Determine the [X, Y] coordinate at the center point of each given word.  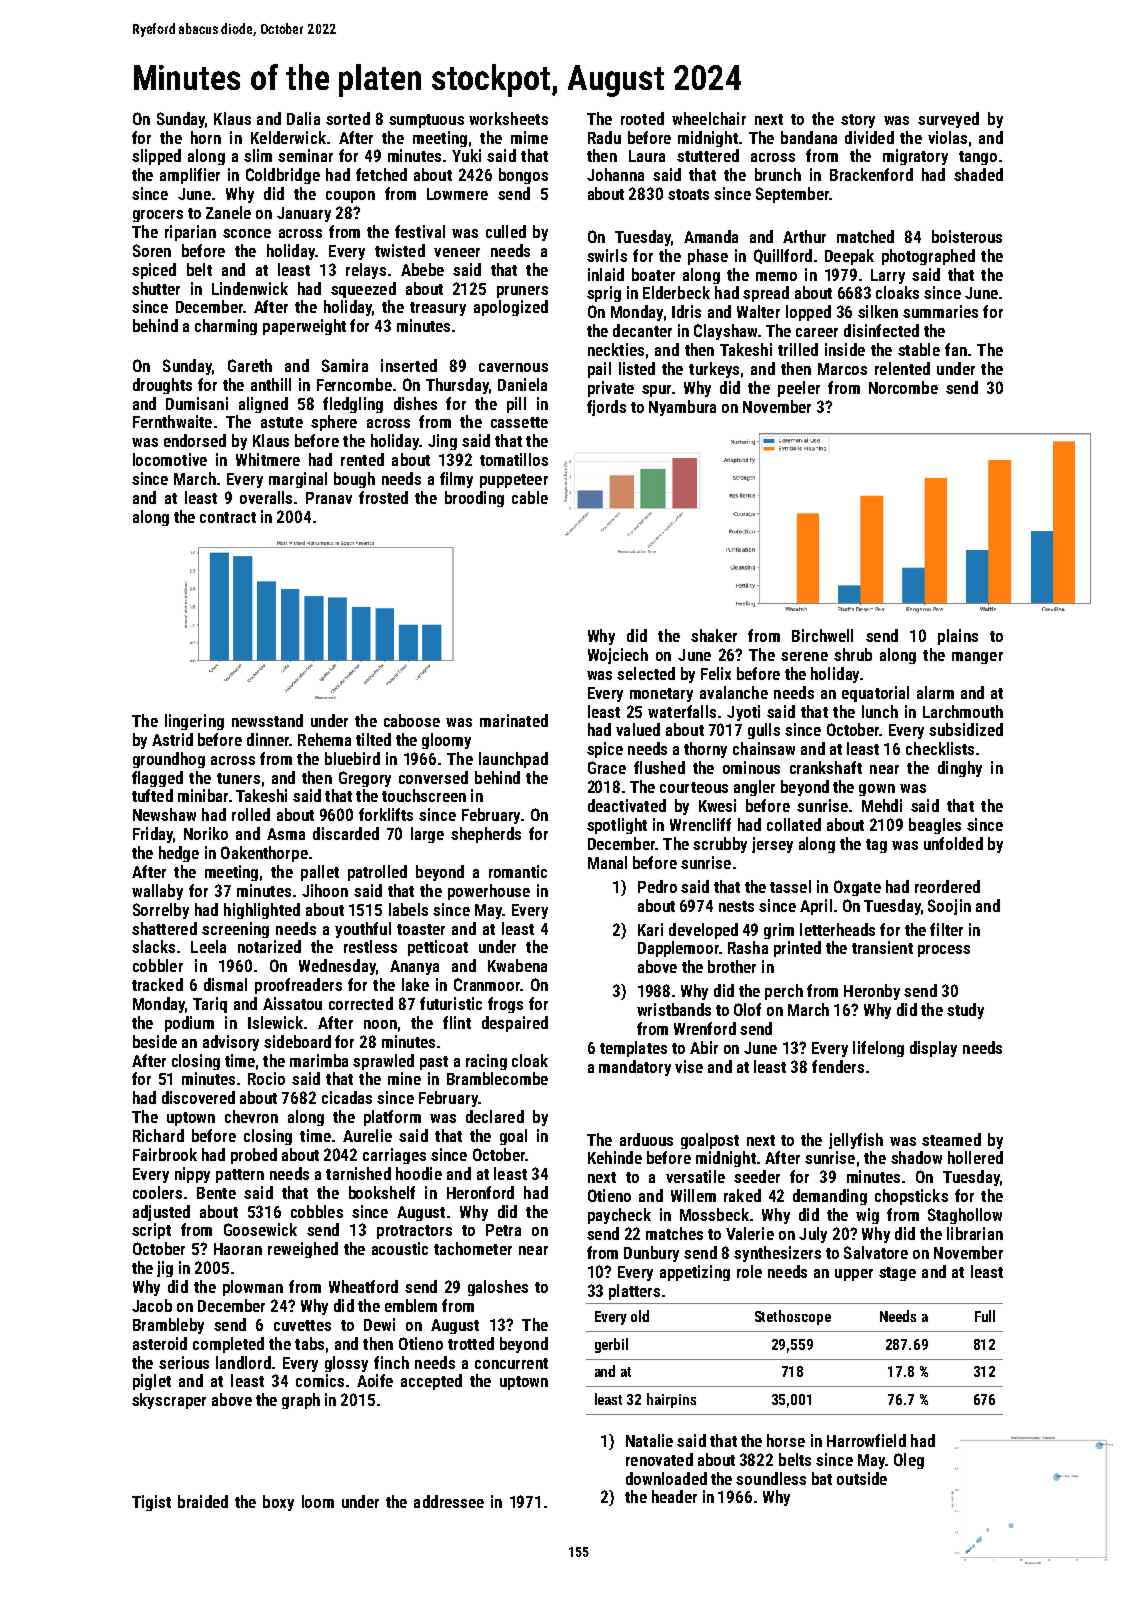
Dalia [303, 118]
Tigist [151, 1503]
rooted [642, 118]
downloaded [666, 1478]
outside [862, 1478]
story [858, 121]
